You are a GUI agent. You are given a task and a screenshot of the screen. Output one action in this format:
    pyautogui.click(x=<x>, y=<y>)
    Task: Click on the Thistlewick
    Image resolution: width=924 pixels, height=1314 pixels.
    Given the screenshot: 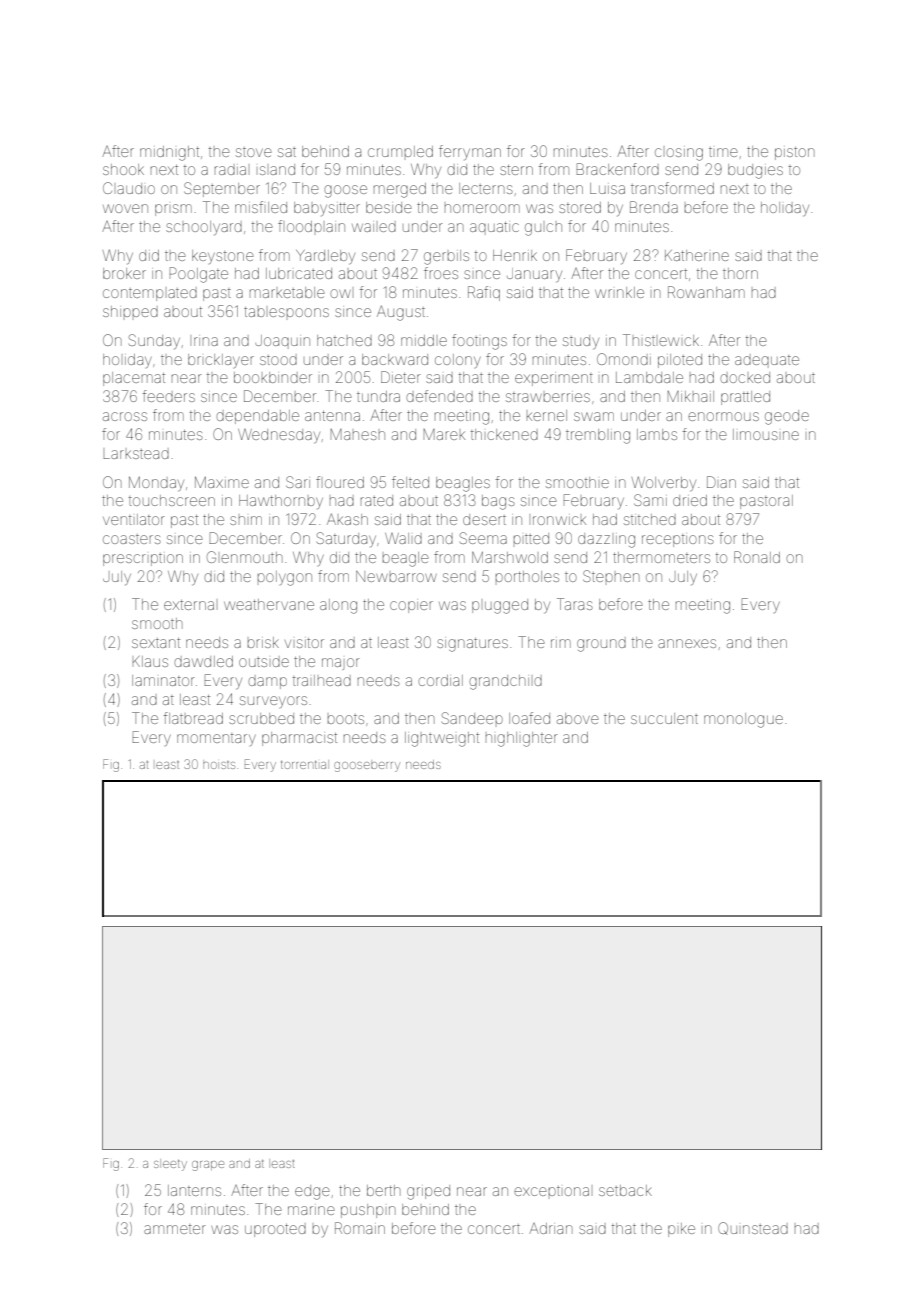 What is the action you would take?
    pyautogui.click(x=661, y=340)
